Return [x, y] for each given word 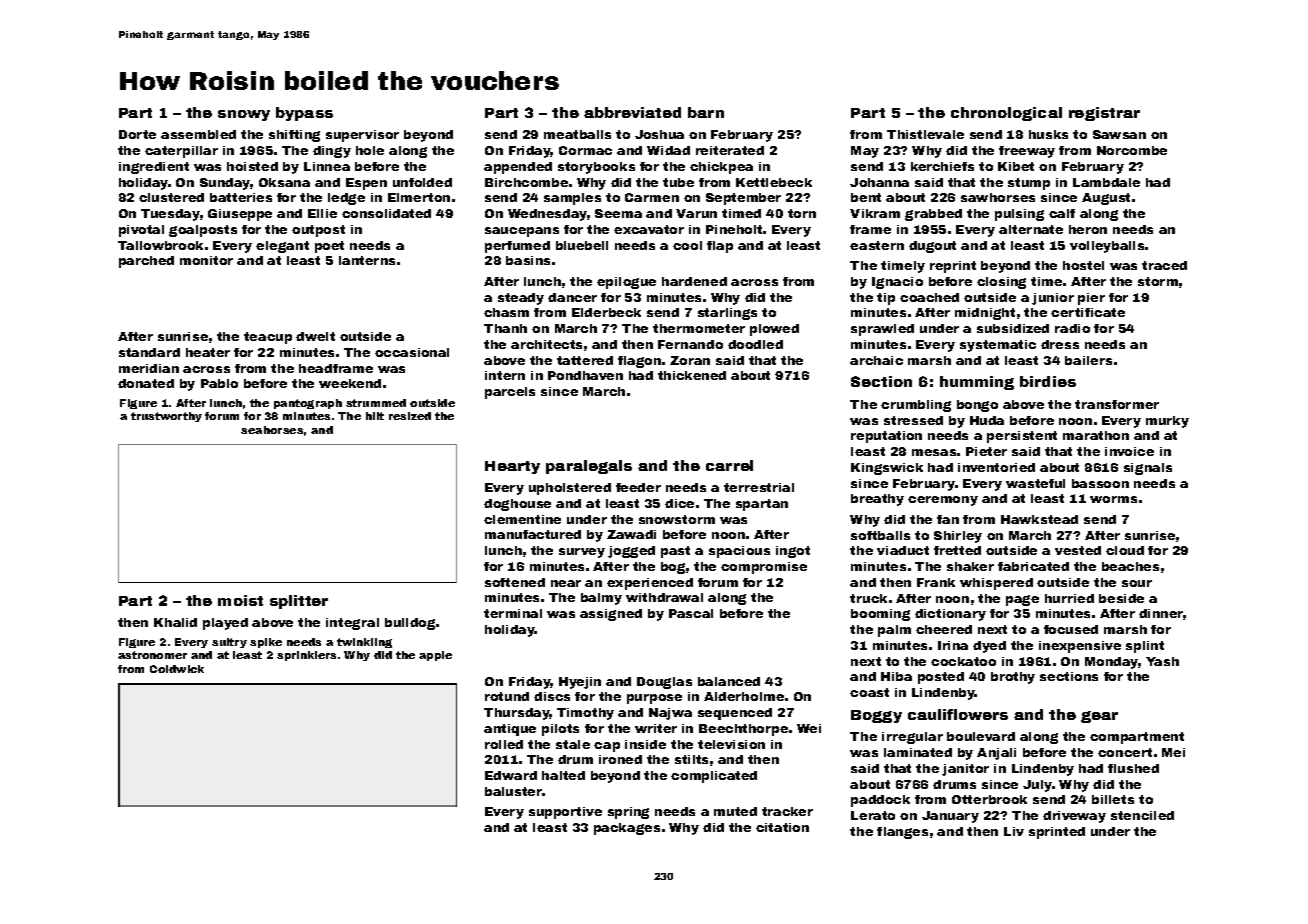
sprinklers [306, 656]
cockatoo [963, 661]
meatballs [577, 134]
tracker [787, 811]
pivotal [141, 231]
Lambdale [1106, 182]
